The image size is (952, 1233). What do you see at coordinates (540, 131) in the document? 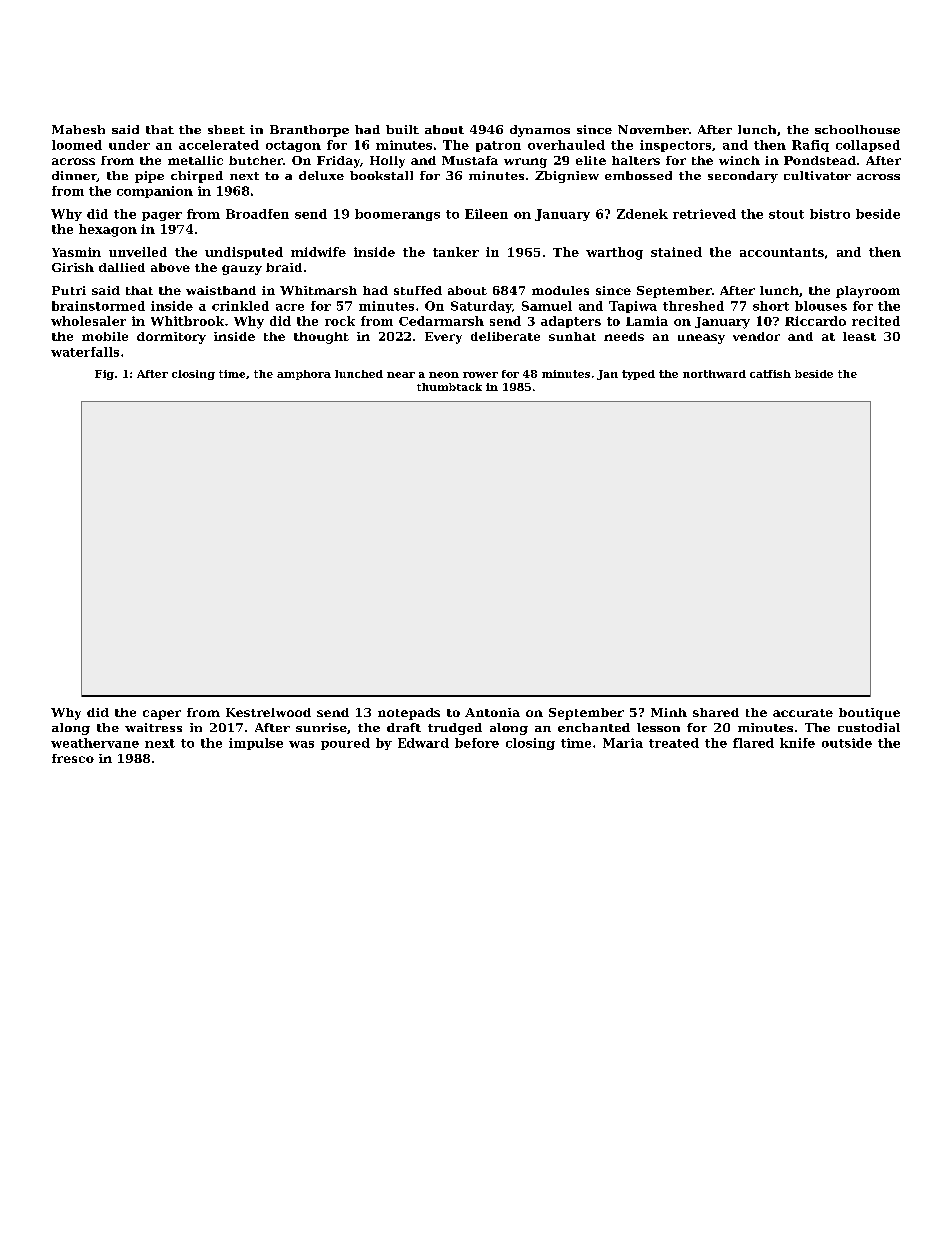
I see `dynamos` at bounding box center [540, 131].
